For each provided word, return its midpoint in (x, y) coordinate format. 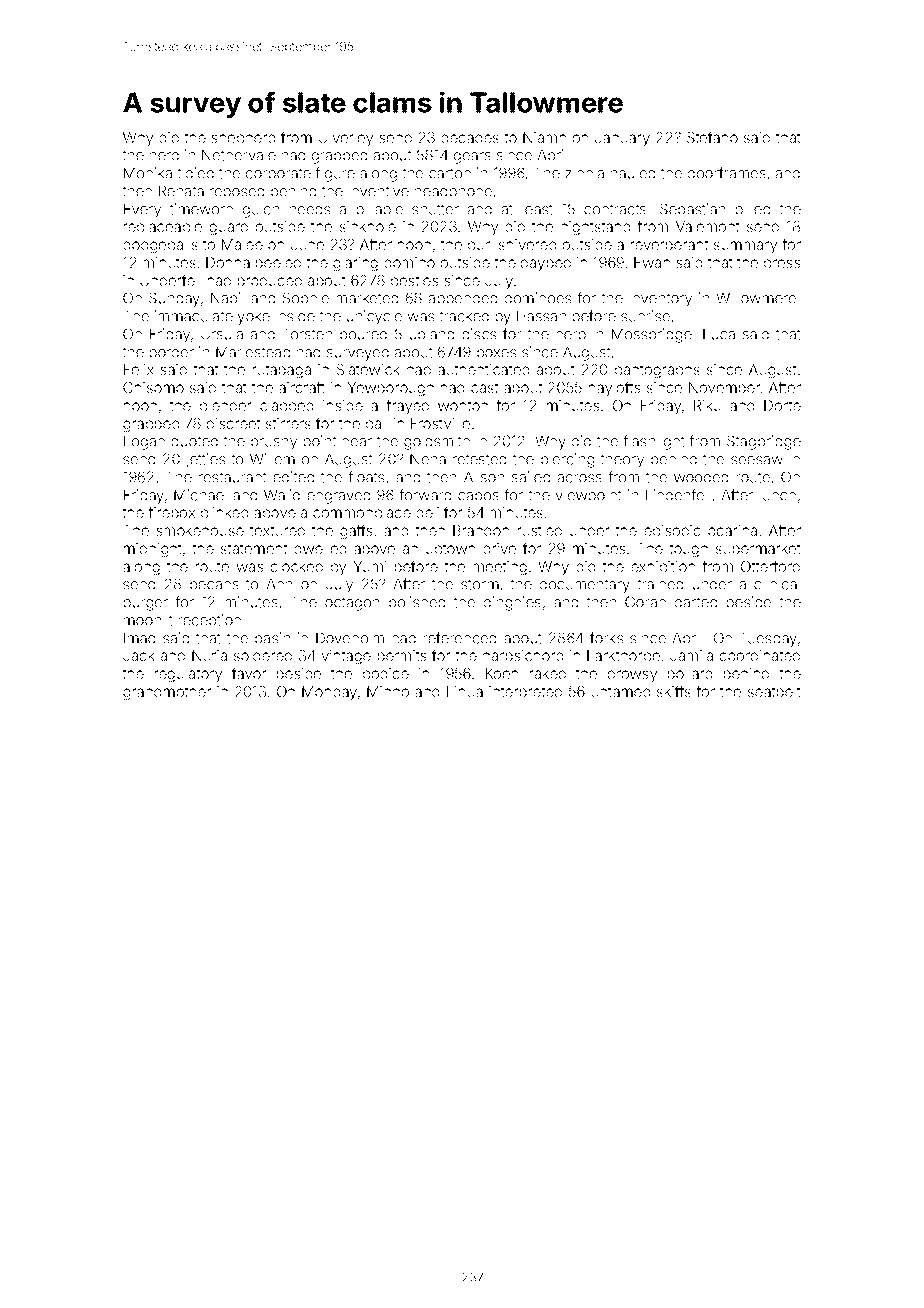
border (172, 352)
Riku (707, 405)
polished (417, 603)
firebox (171, 512)
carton (450, 174)
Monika (148, 173)
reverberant (669, 244)
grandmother (167, 693)
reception (210, 621)
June (307, 244)
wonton (463, 406)
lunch (778, 495)
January (622, 139)
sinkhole (368, 226)
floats (366, 477)
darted (696, 602)
